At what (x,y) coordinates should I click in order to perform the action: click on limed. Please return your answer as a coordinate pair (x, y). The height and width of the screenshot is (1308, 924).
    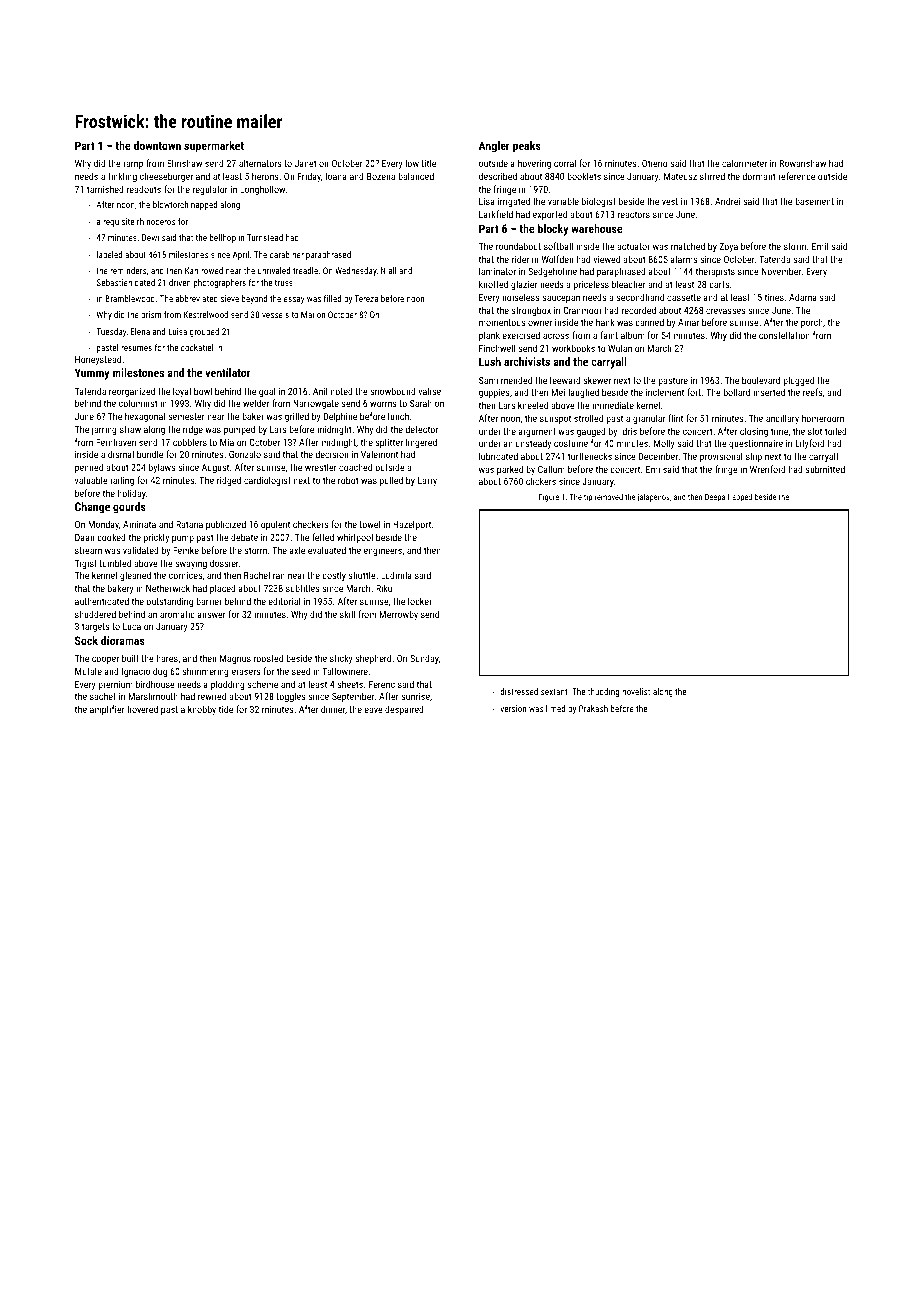
    Looking at the image, I should click on (555, 708).
